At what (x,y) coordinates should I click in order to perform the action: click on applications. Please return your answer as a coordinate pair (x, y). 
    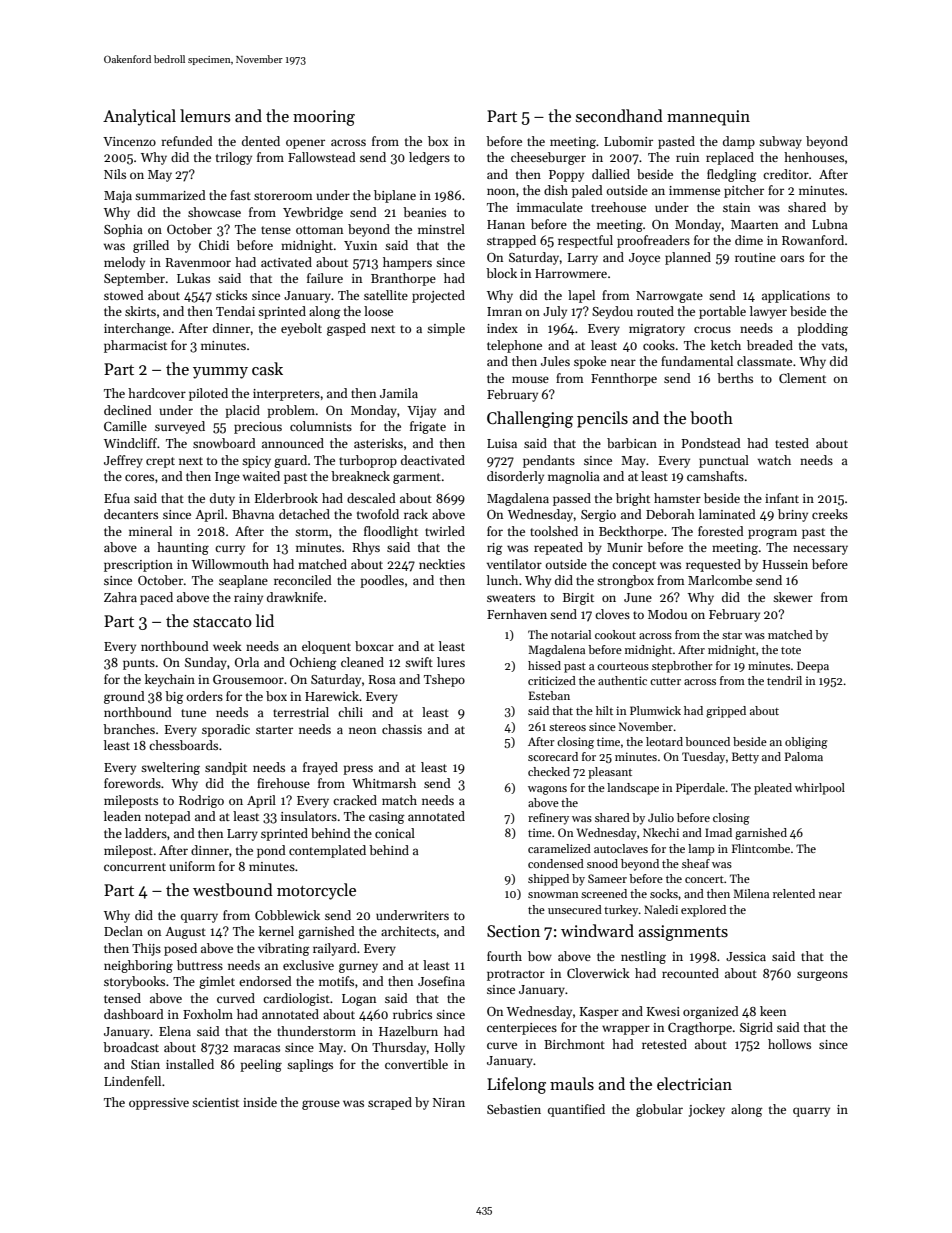
    Looking at the image, I should click on (796, 296).
